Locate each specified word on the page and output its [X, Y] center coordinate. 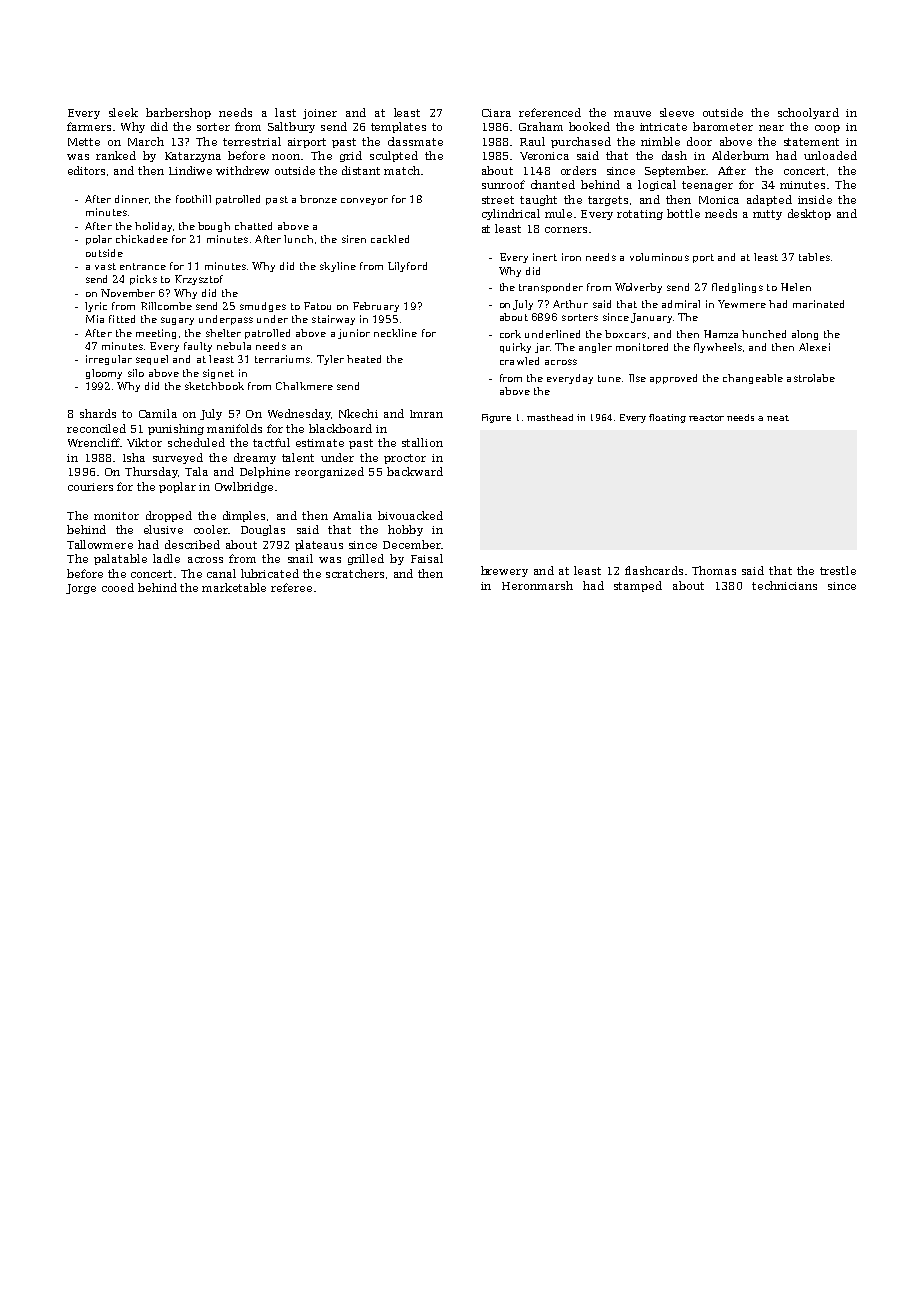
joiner [320, 114]
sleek [123, 112]
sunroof [503, 184]
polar [99, 240]
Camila [158, 413]
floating [667, 418]
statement [811, 142]
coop [827, 129]
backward [415, 471]
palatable [120, 559]
